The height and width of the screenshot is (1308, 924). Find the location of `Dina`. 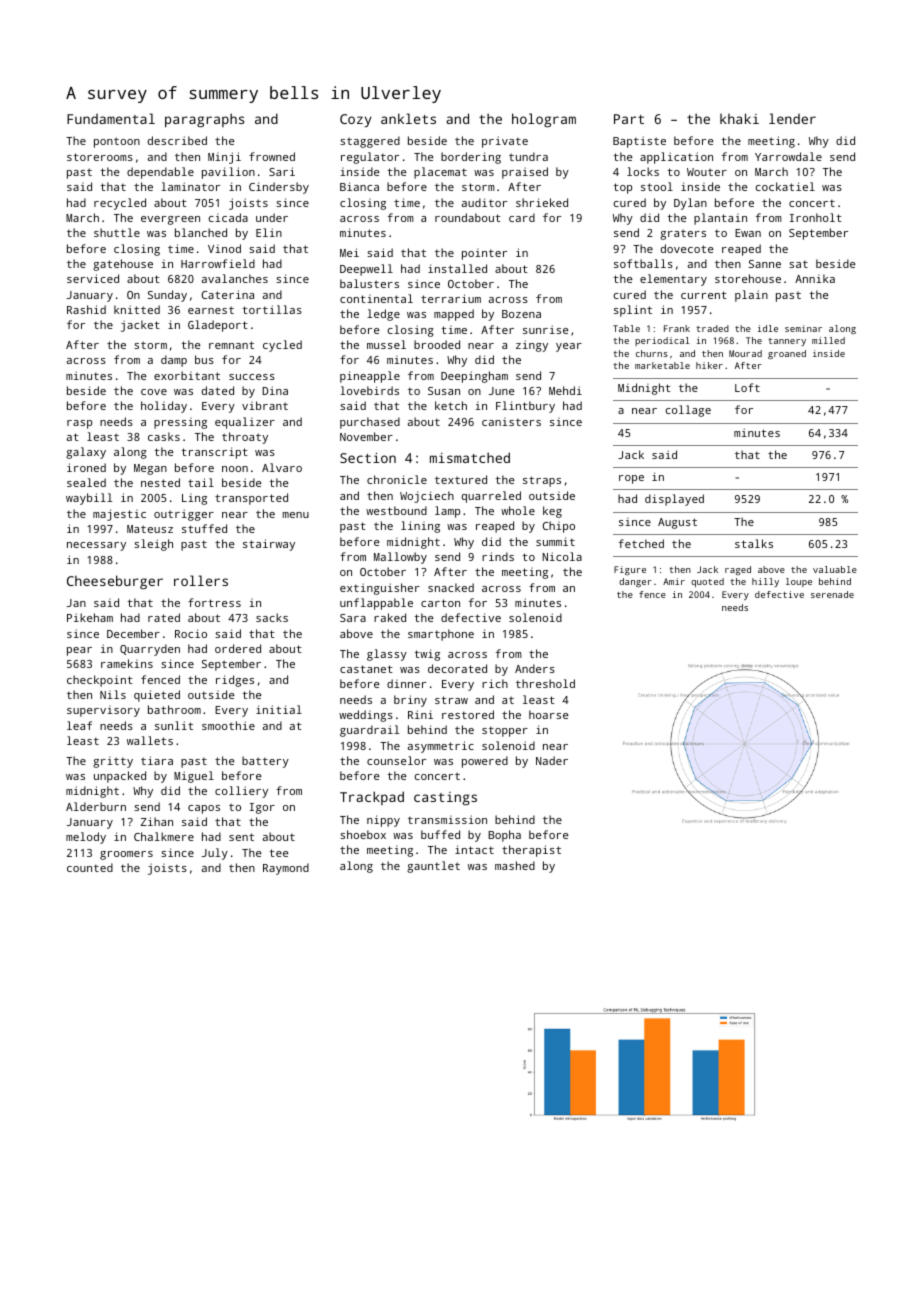

Dina is located at coordinates (275, 390).
